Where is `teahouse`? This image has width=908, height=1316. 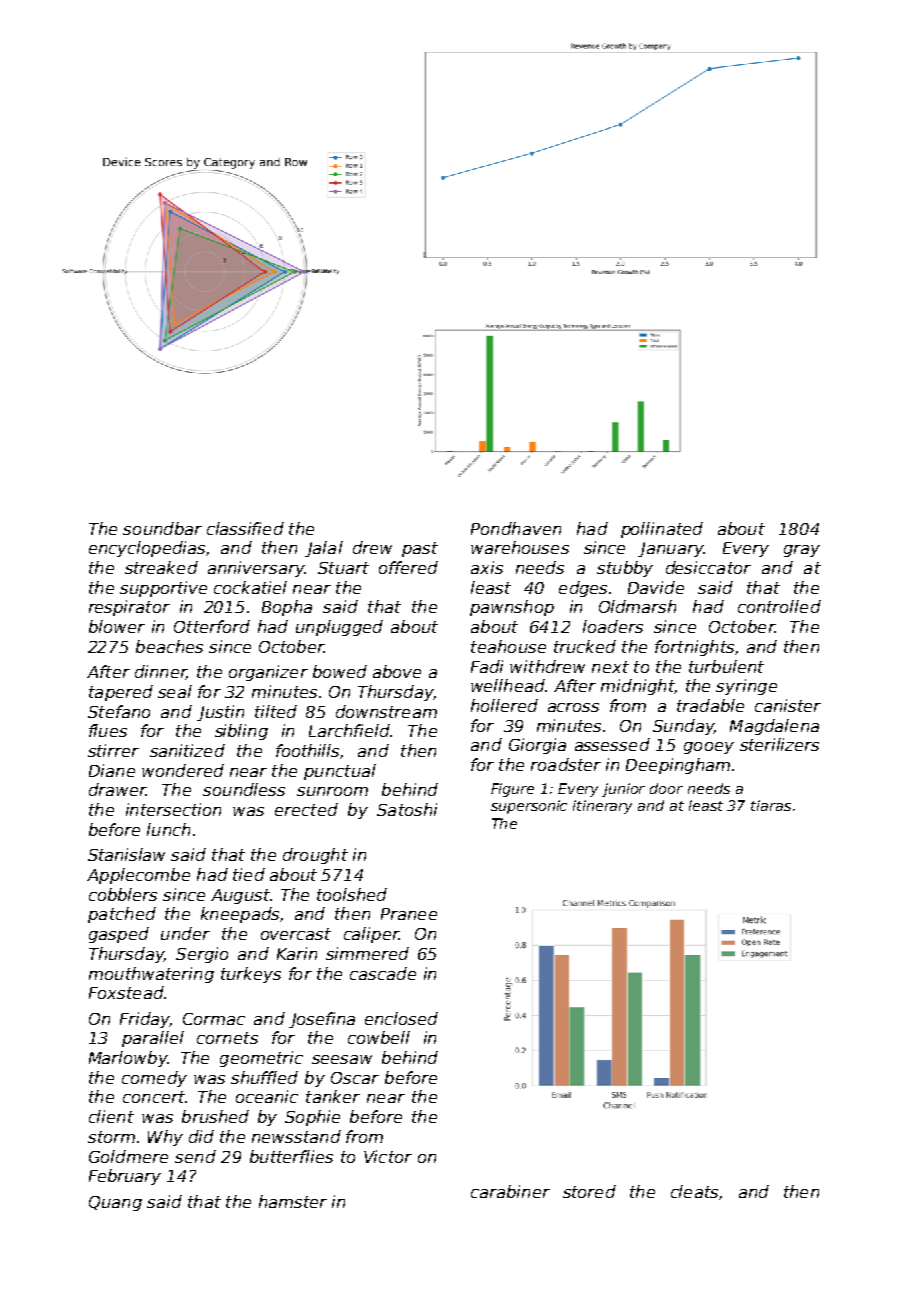
teahouse is located at coordinates (508, 646).
